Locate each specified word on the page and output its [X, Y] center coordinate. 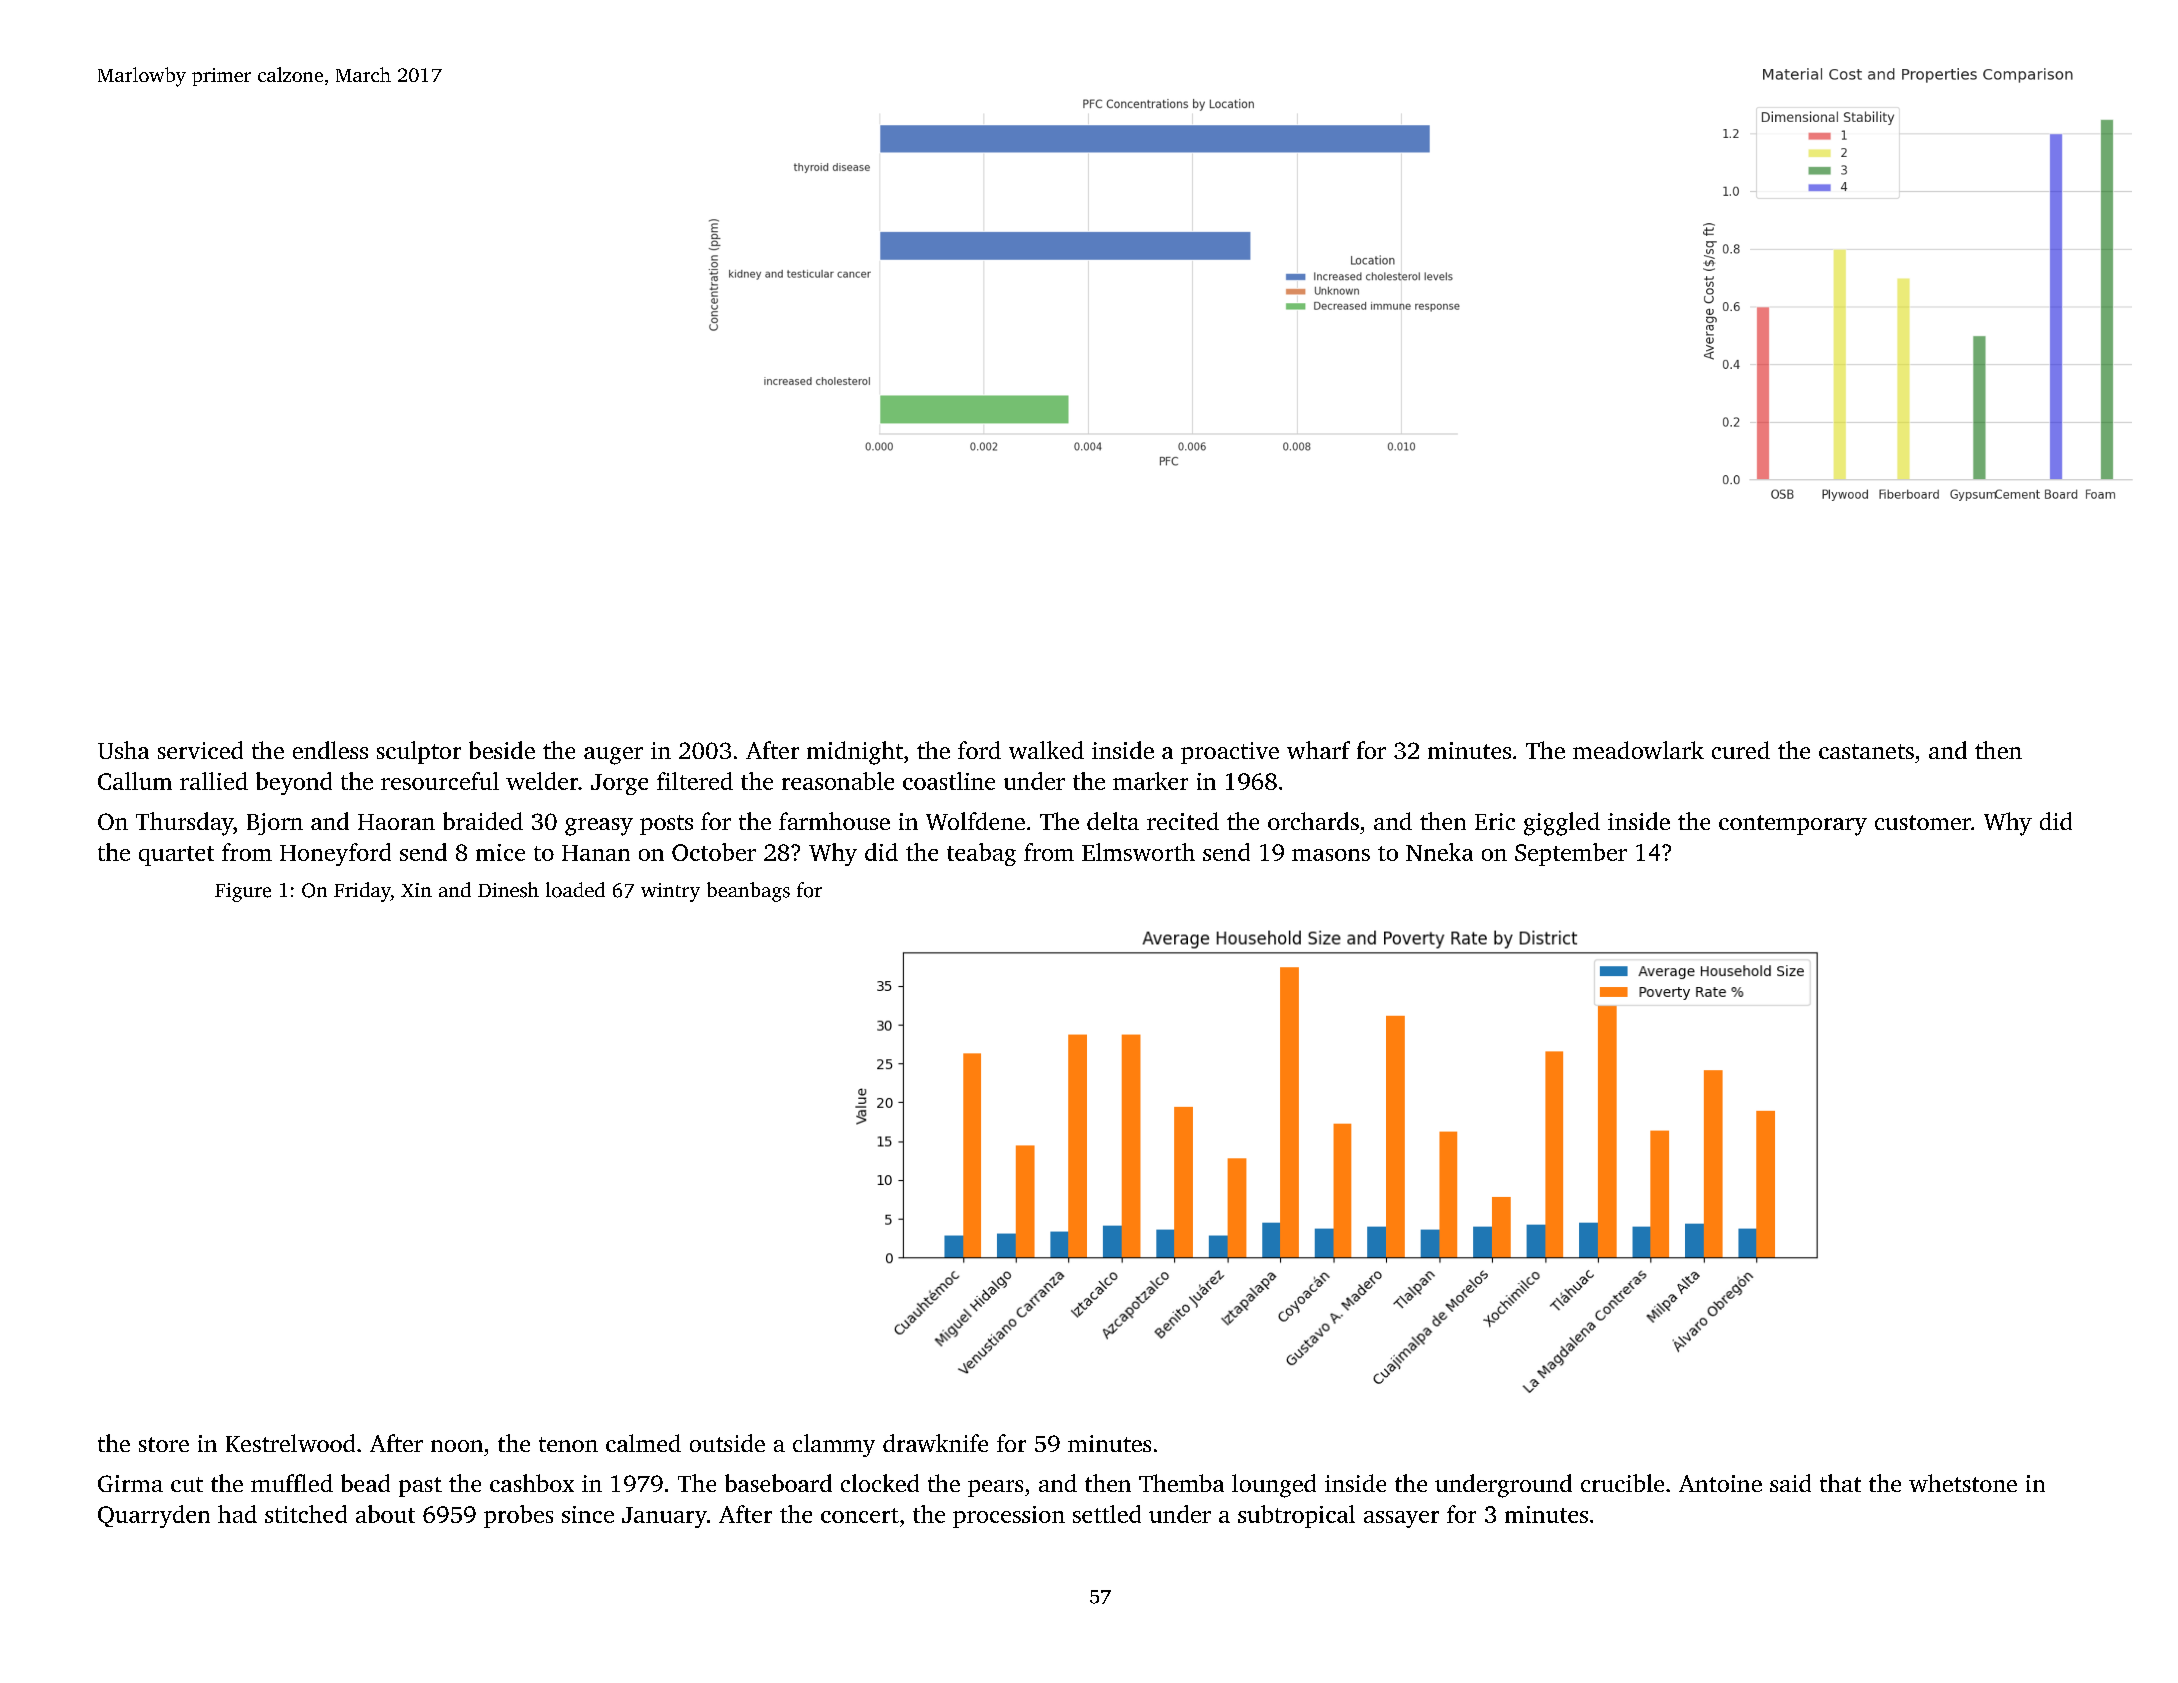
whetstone [1963, 1483]
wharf [1318, 750]
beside [502, 750]
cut [187, 1484]
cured [1741, 750]
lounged [1274, 1486]
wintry [670, 892]
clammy [834, 1445]
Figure [243, 892]
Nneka [1439, 852]
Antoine [1720, 1483]
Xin [416, 890]
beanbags [748, 892]
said [1790, 1483]
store [164, 1444]
